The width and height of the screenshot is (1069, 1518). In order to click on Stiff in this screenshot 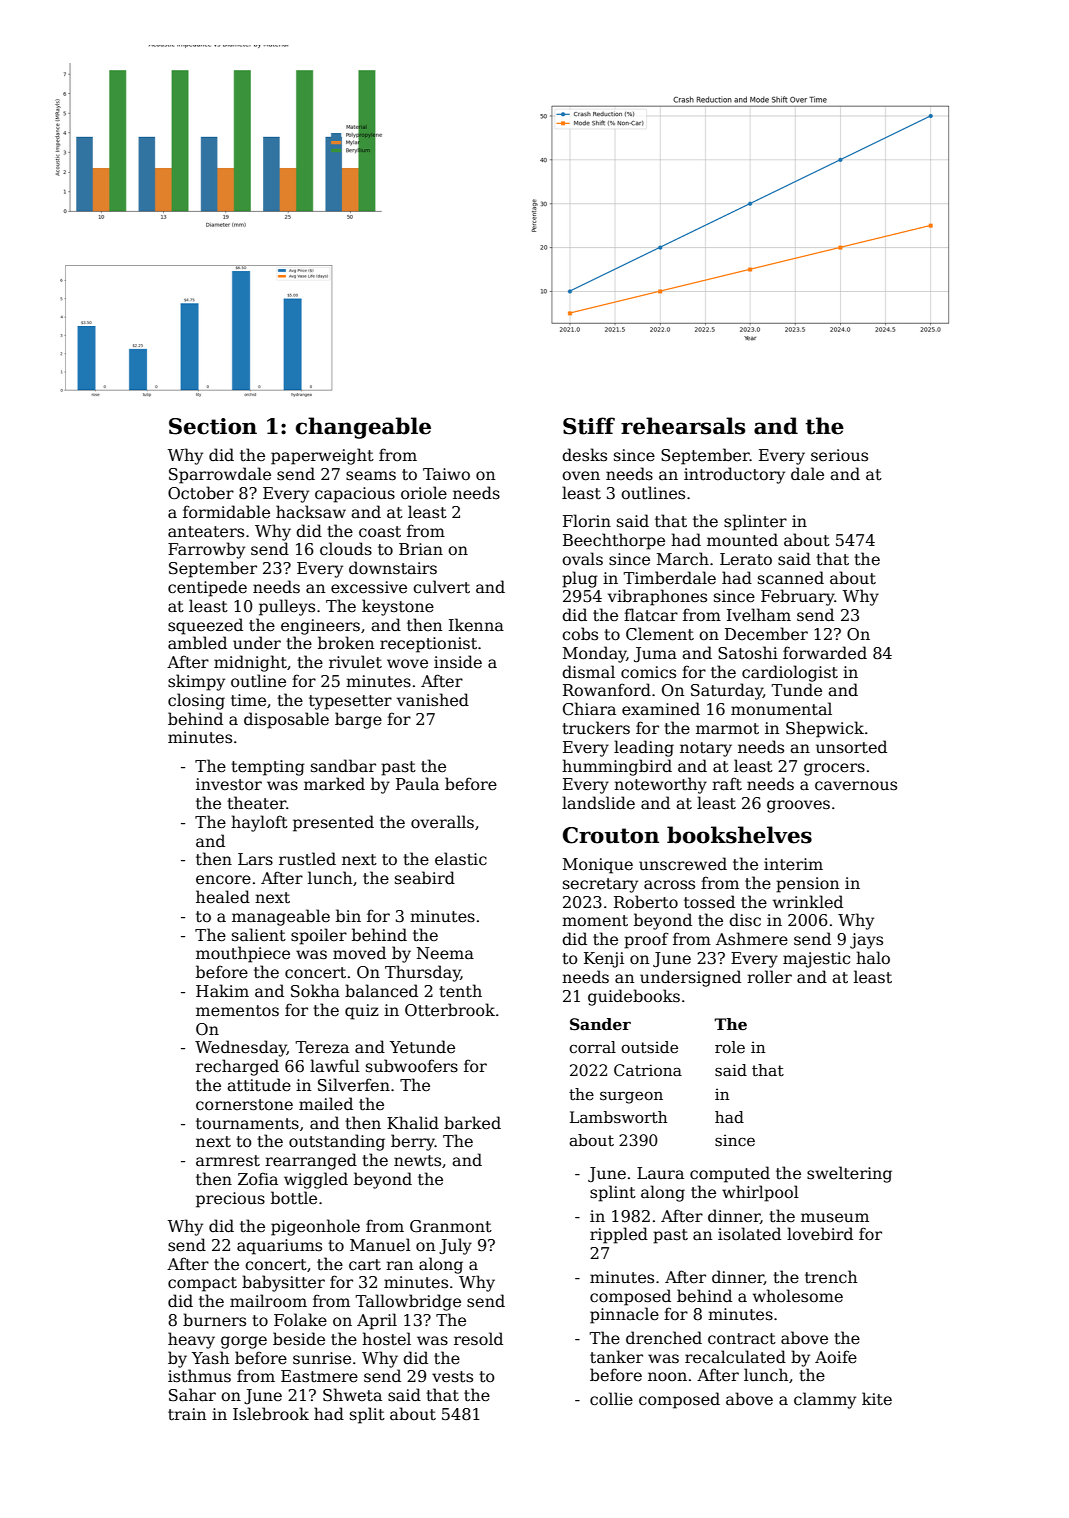, I will do `click(589, 426)`.
